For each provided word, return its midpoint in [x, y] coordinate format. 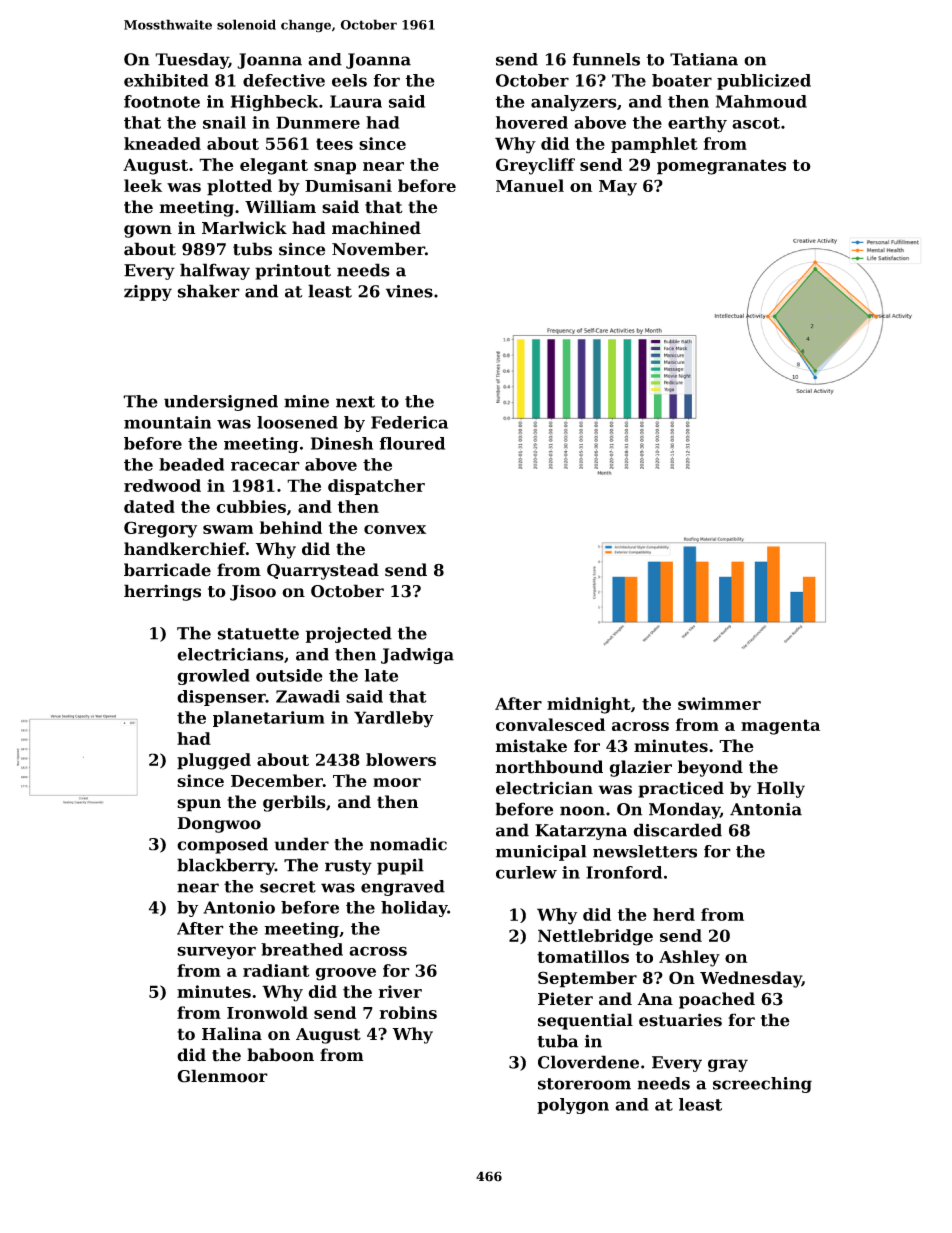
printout [293, 272]
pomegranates [721, 167]
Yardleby [394, 719]
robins [408, 1012]
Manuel [530, 185]
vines [409, 291]
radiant [276, 970]
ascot [756, 123]
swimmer [719, 703]
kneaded [162, 143]
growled [213, 677]
